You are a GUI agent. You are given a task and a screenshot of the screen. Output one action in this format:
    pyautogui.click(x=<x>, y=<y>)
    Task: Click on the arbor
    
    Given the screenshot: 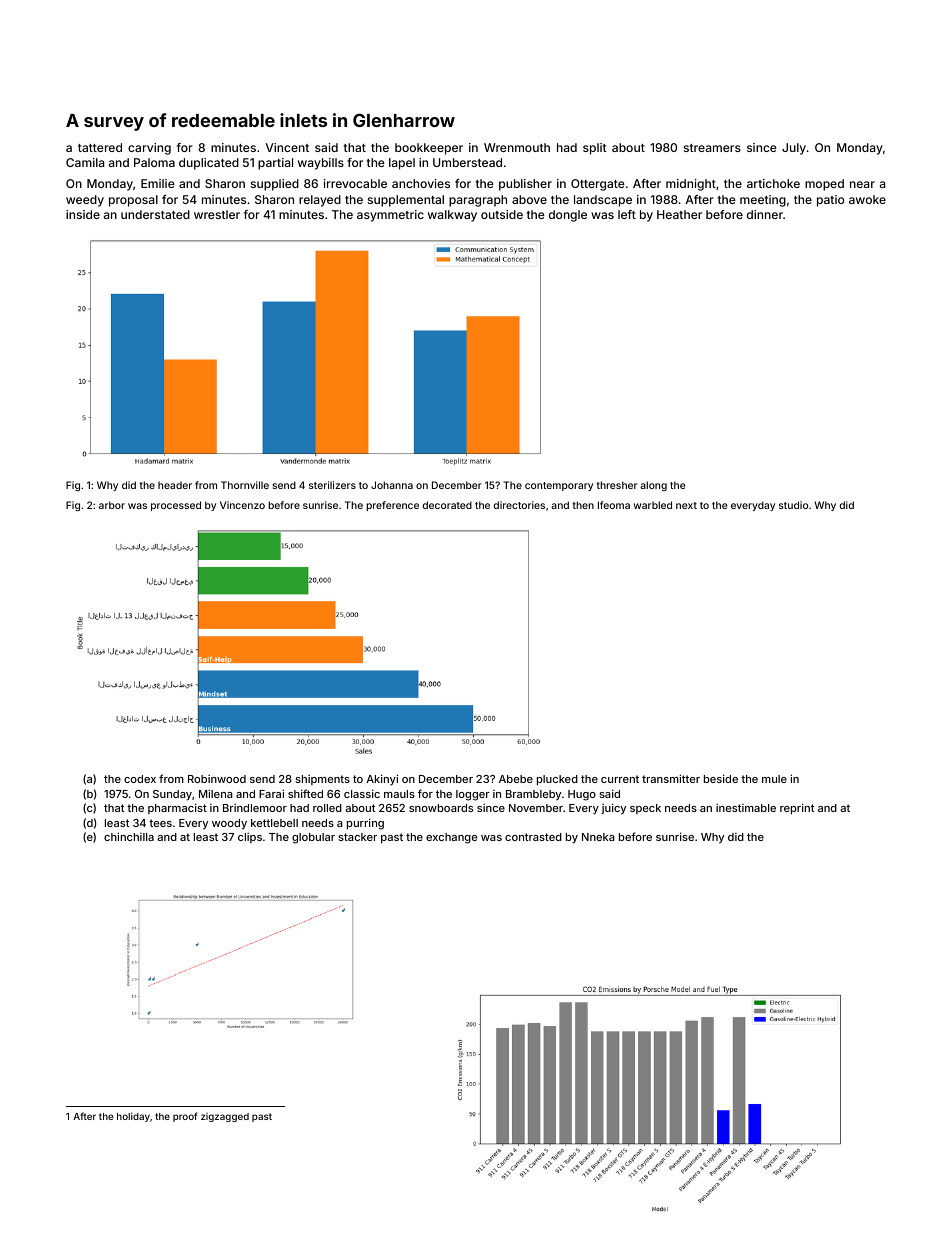 What is the action you would take?
    pyautogui.click(x=112, y=505)
